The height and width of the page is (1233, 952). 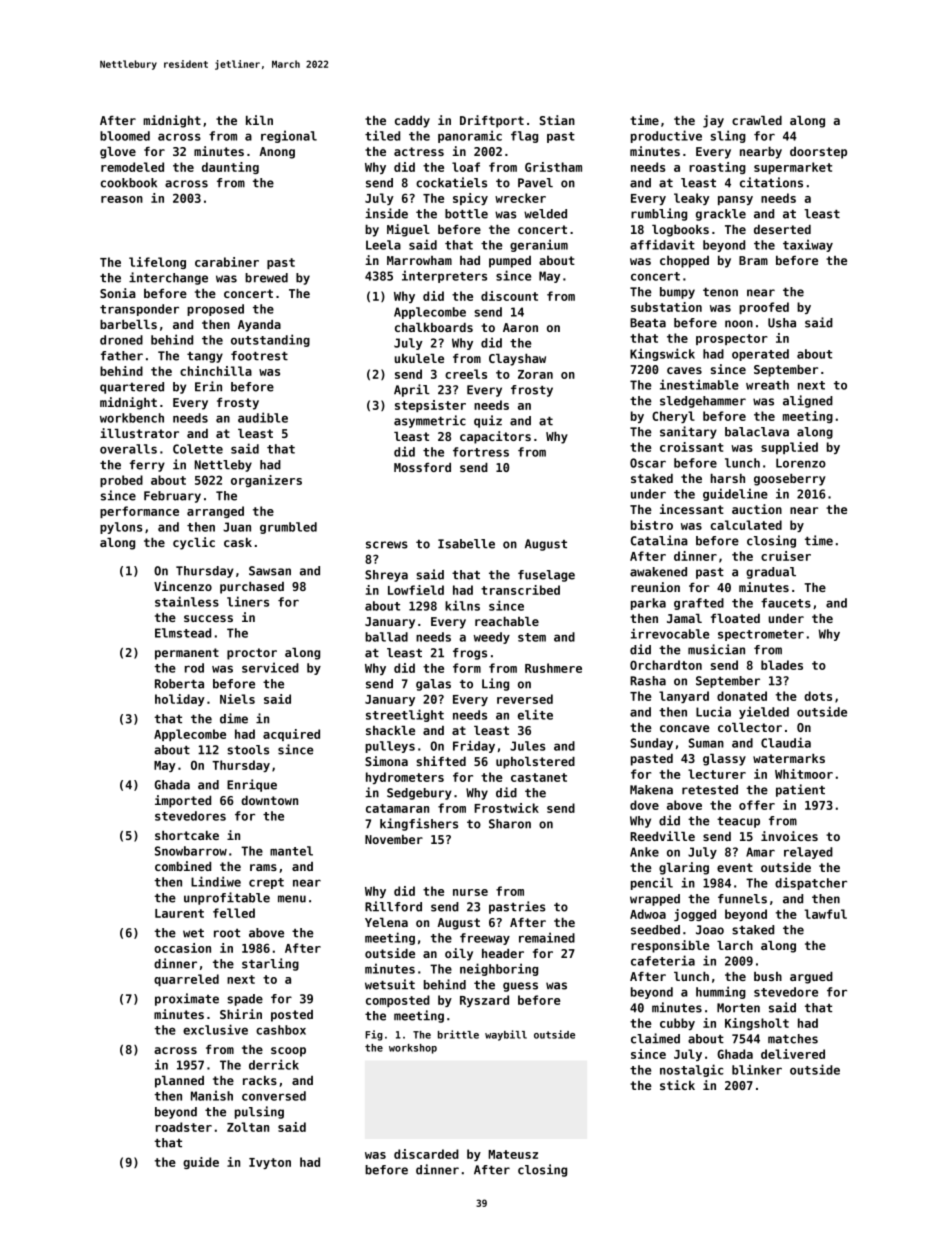 What do you see at coordinates (412, 122) in the page?
I see `caddy` at bounding box center [412, 122].
